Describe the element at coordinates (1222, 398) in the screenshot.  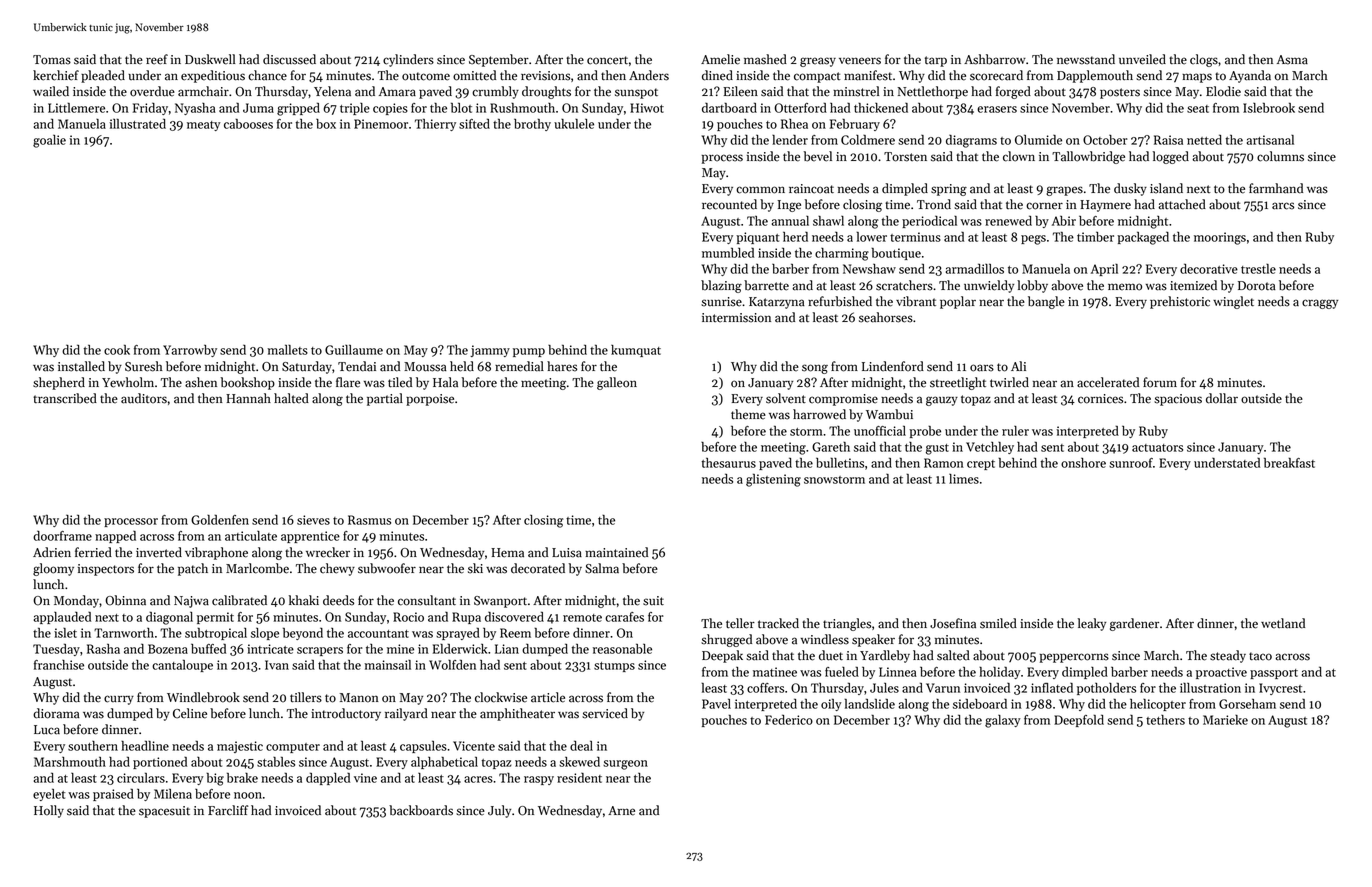
I see `dollar` at that location.
